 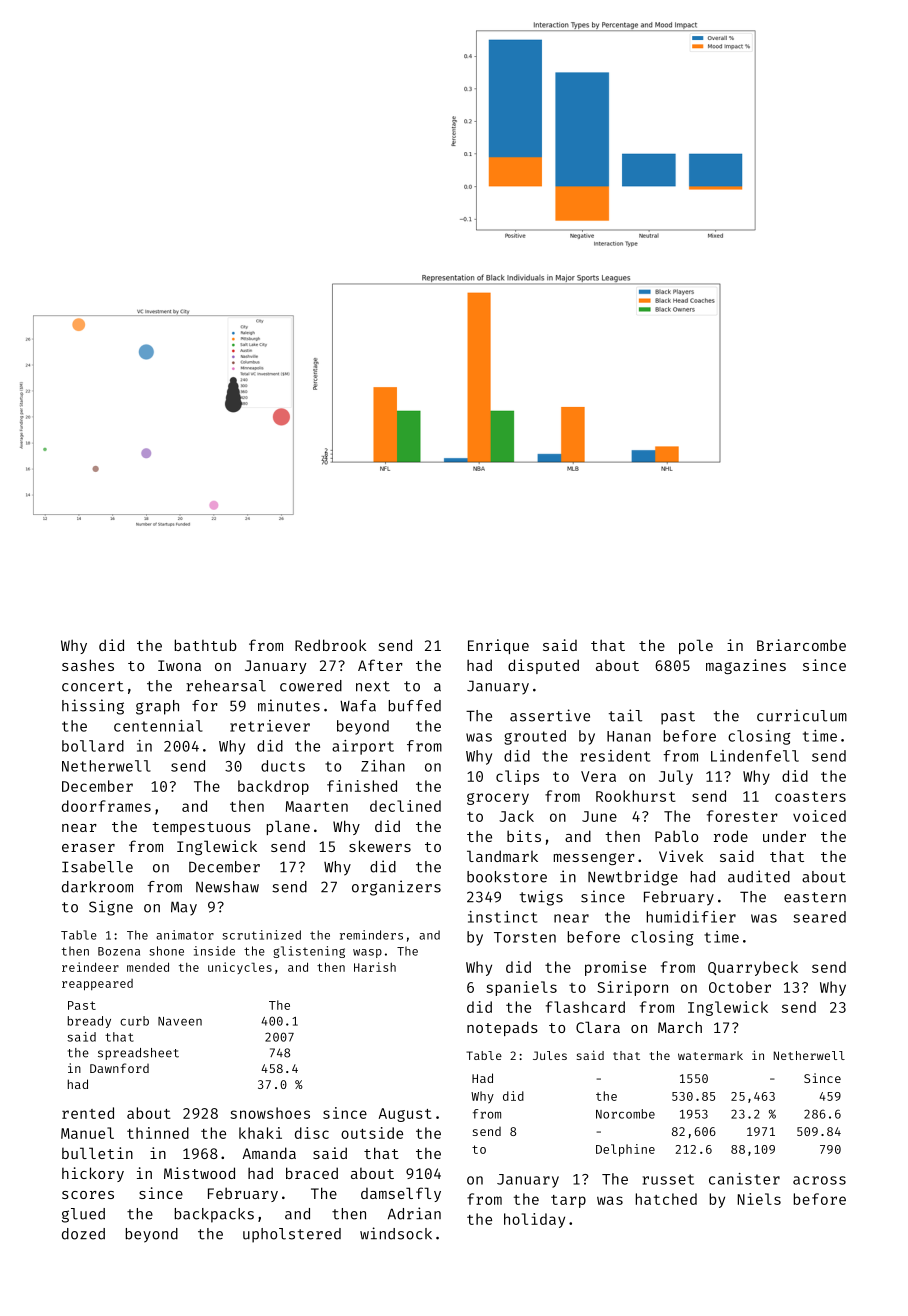 What do you see at coordinates (498, 646) in the page?
I see `Enrique` at bounding box center [498, 646].
